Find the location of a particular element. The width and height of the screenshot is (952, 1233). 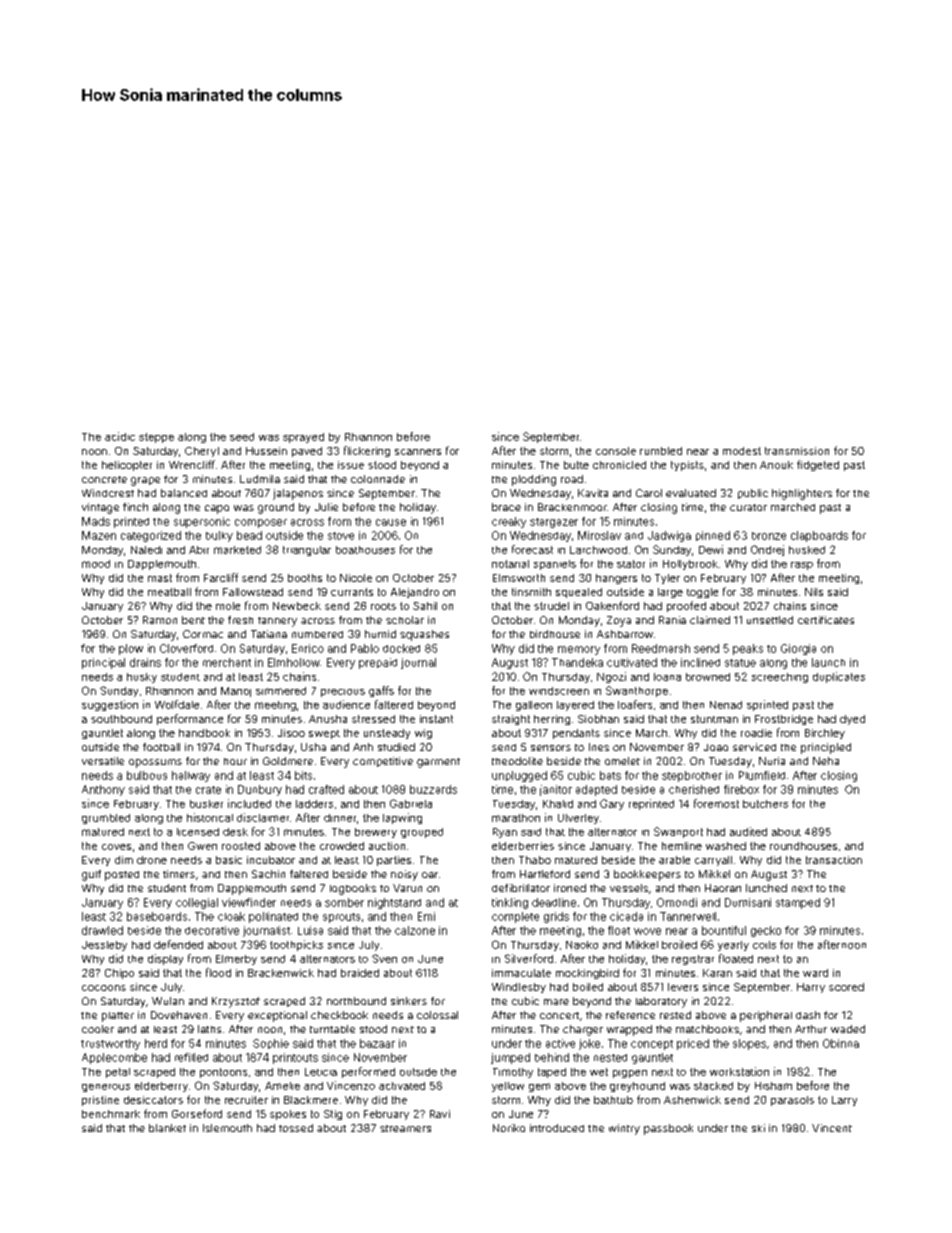

unplugged is located at coordinates (519, 776).
